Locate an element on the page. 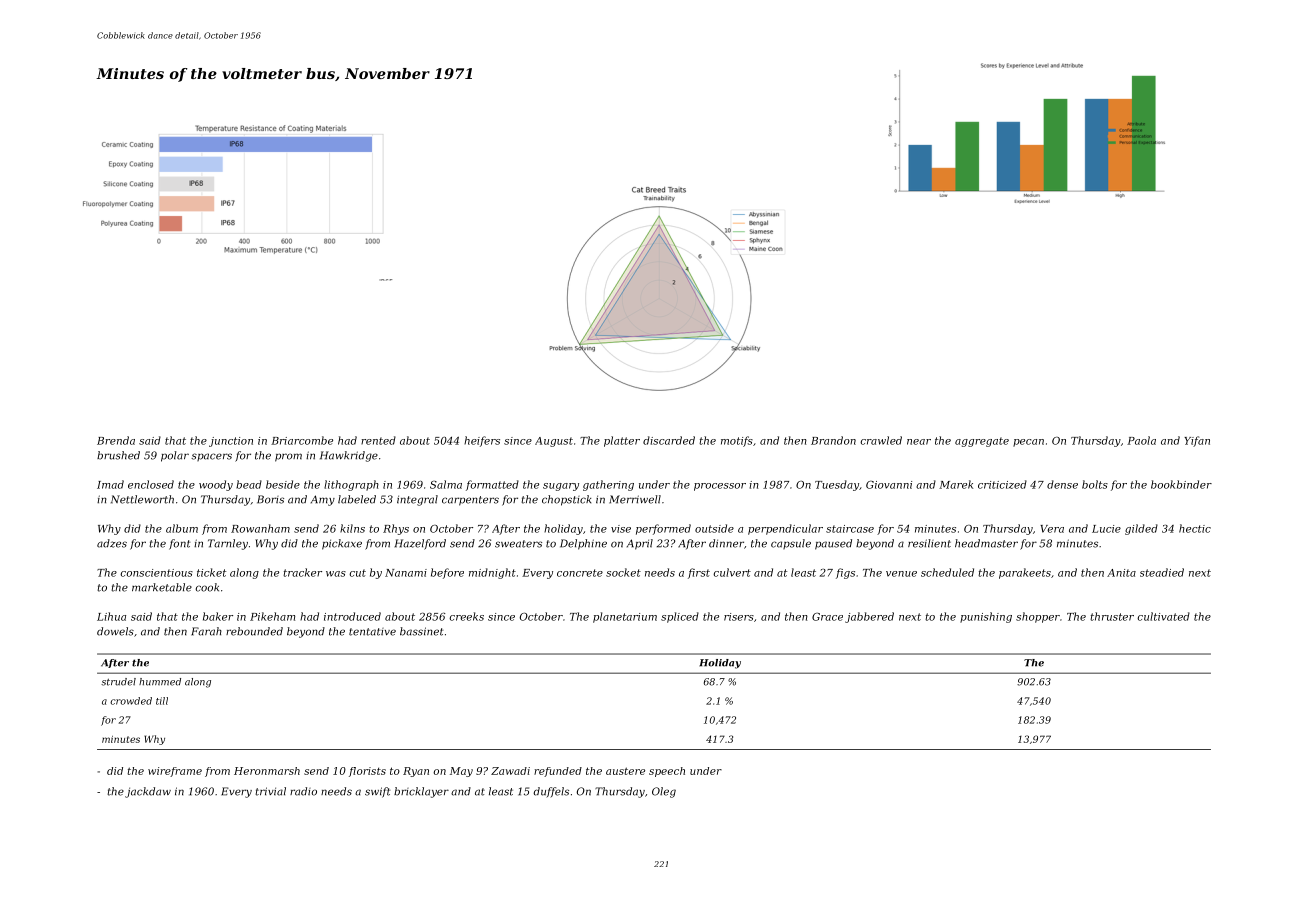 The width and height of the image is (1308, 924). risers is located at coordinates (739, 617).
